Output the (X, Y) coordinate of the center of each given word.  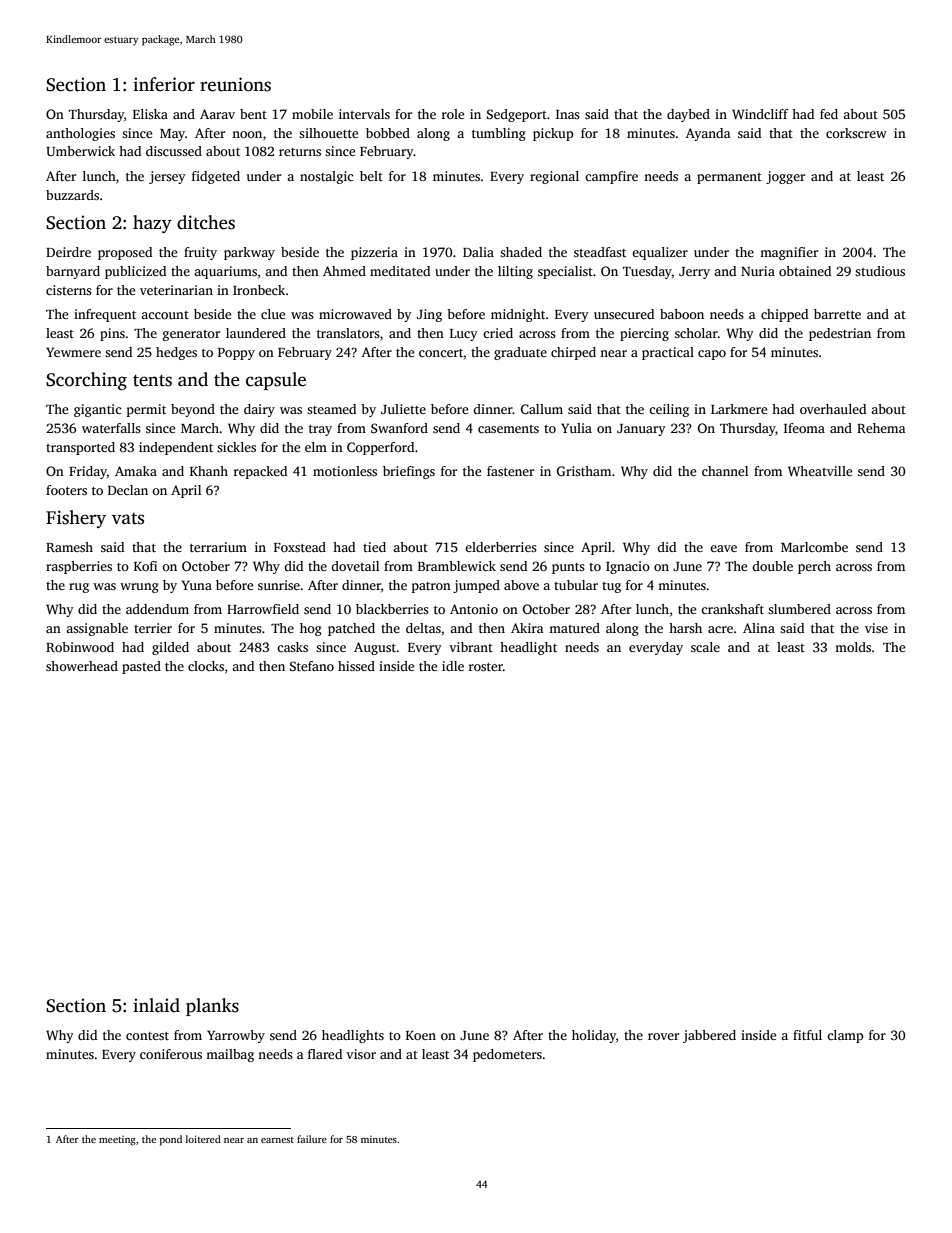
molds (853, 647)
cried (498, 333)
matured (574, 628)
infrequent (105, 315)
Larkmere (739, 409)
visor (361, 1054)
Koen (421, 1035)
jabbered (709, 1036)
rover (663, 1036)
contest (147, 1036)
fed (829, 114)
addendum (157, 609)
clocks (206, 666)
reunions (235, 84)
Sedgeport (517, 115)
